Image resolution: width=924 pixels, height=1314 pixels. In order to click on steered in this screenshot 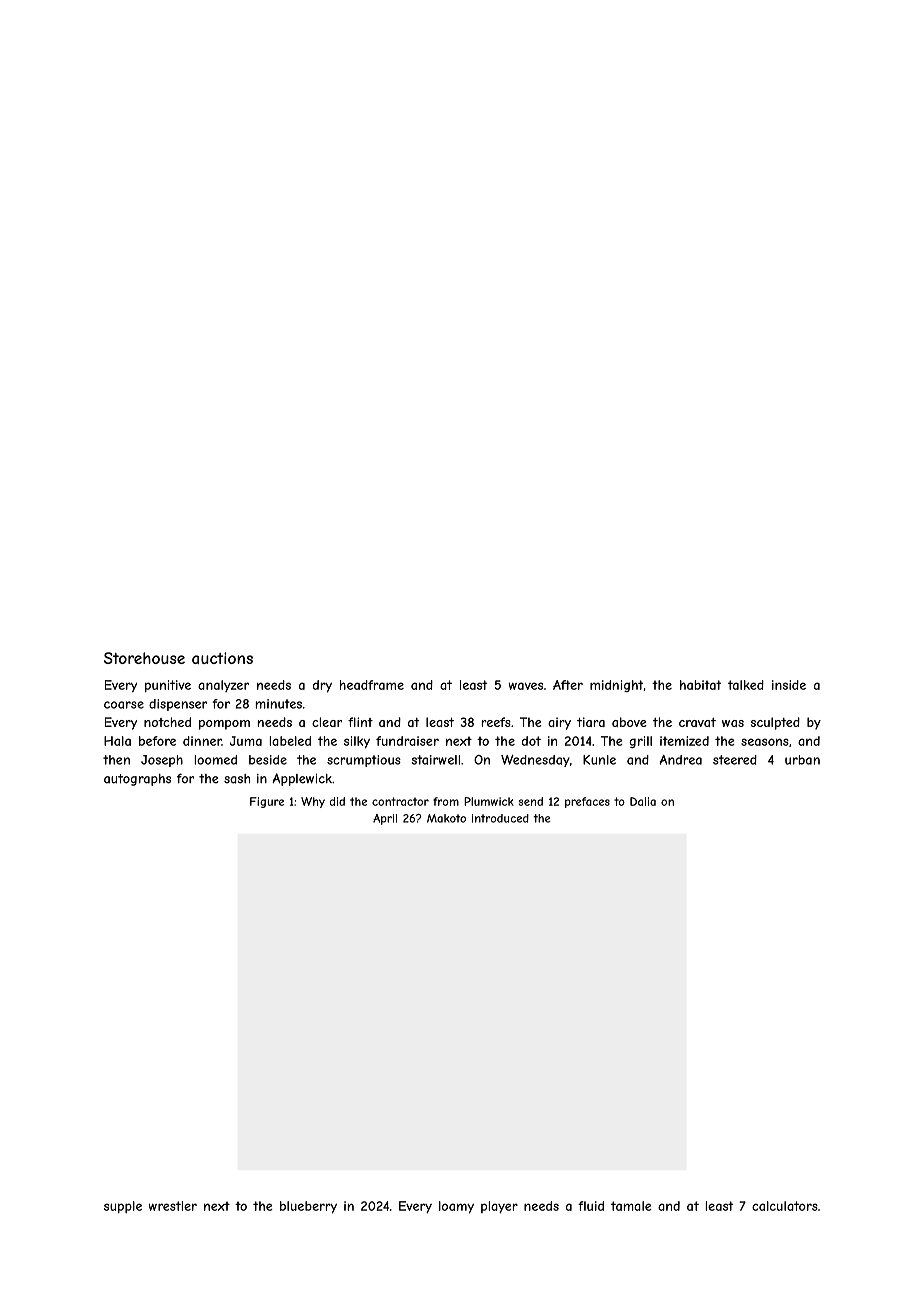, I will do `click(735, 760)`.
